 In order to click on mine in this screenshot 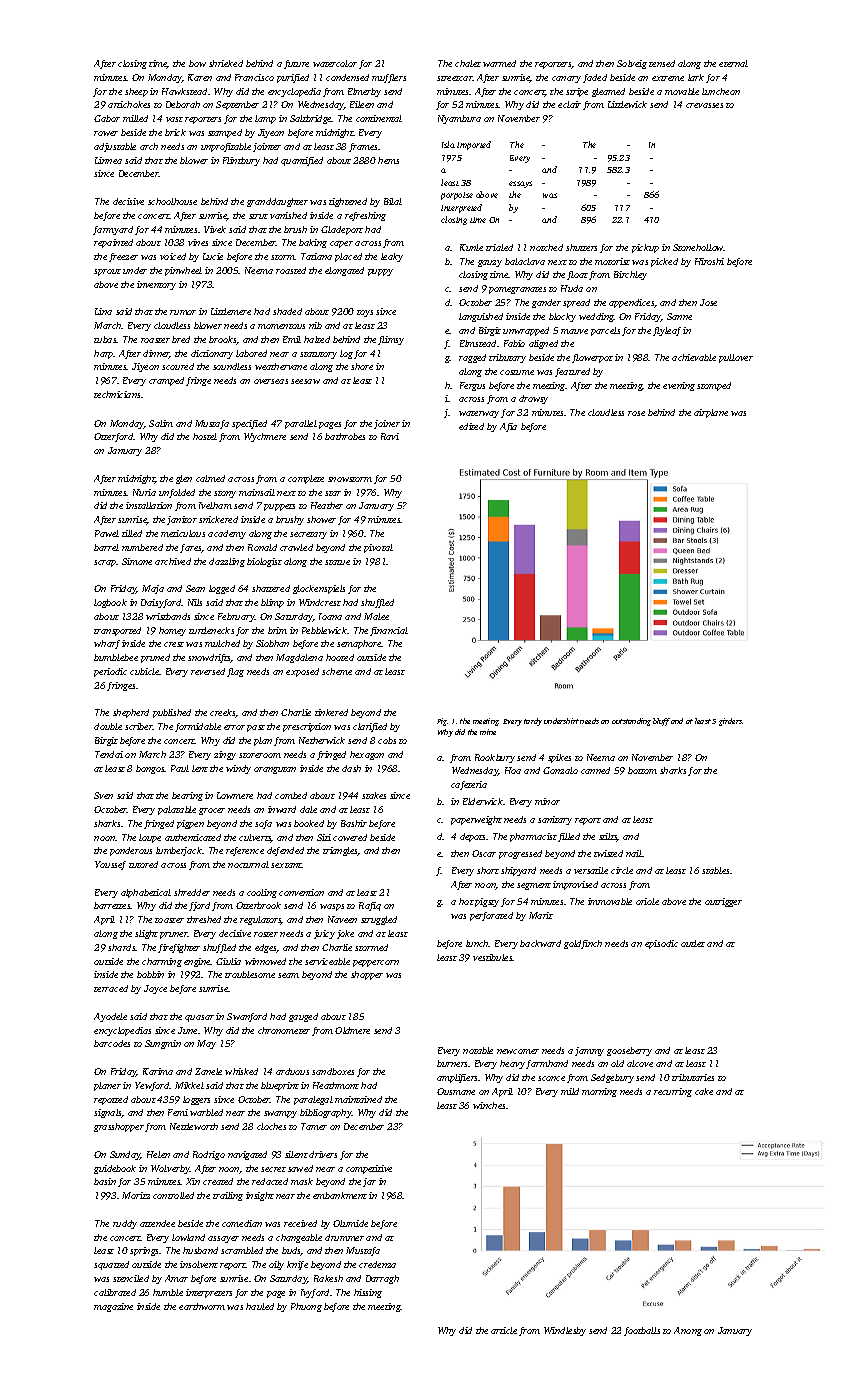, I will do `click(488, 732)`.
